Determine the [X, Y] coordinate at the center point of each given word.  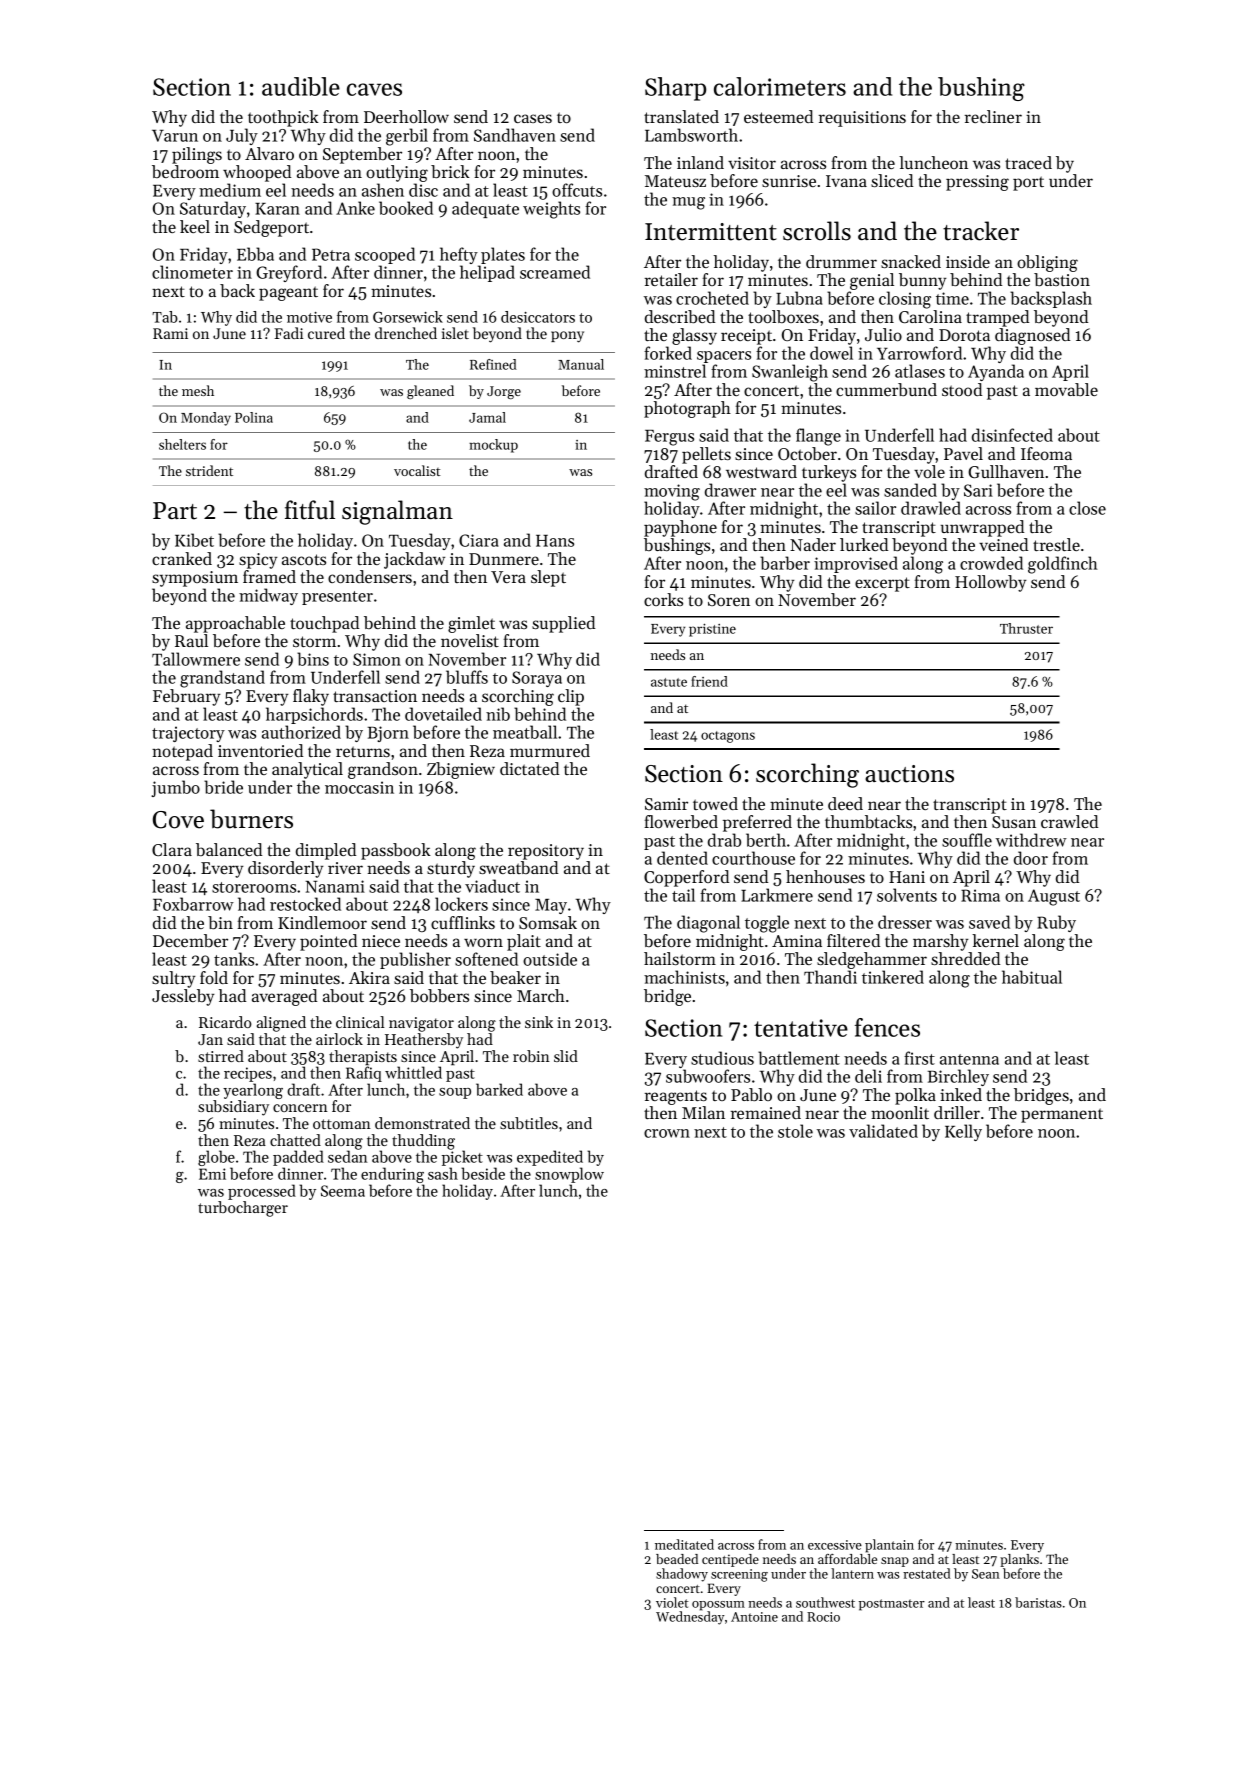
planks [1019, 1560]
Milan [703, 1112]
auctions [909, 774]
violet [672, 1602]
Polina [254, 417]
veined [1003, 544]
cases [533, 118]
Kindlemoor [322, 922]
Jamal [487, 417]
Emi [212, 1174]
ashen [383, 190]
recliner [993, 116]
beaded [677, 1559]
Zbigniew [461, 770]
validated [883, 1131]
